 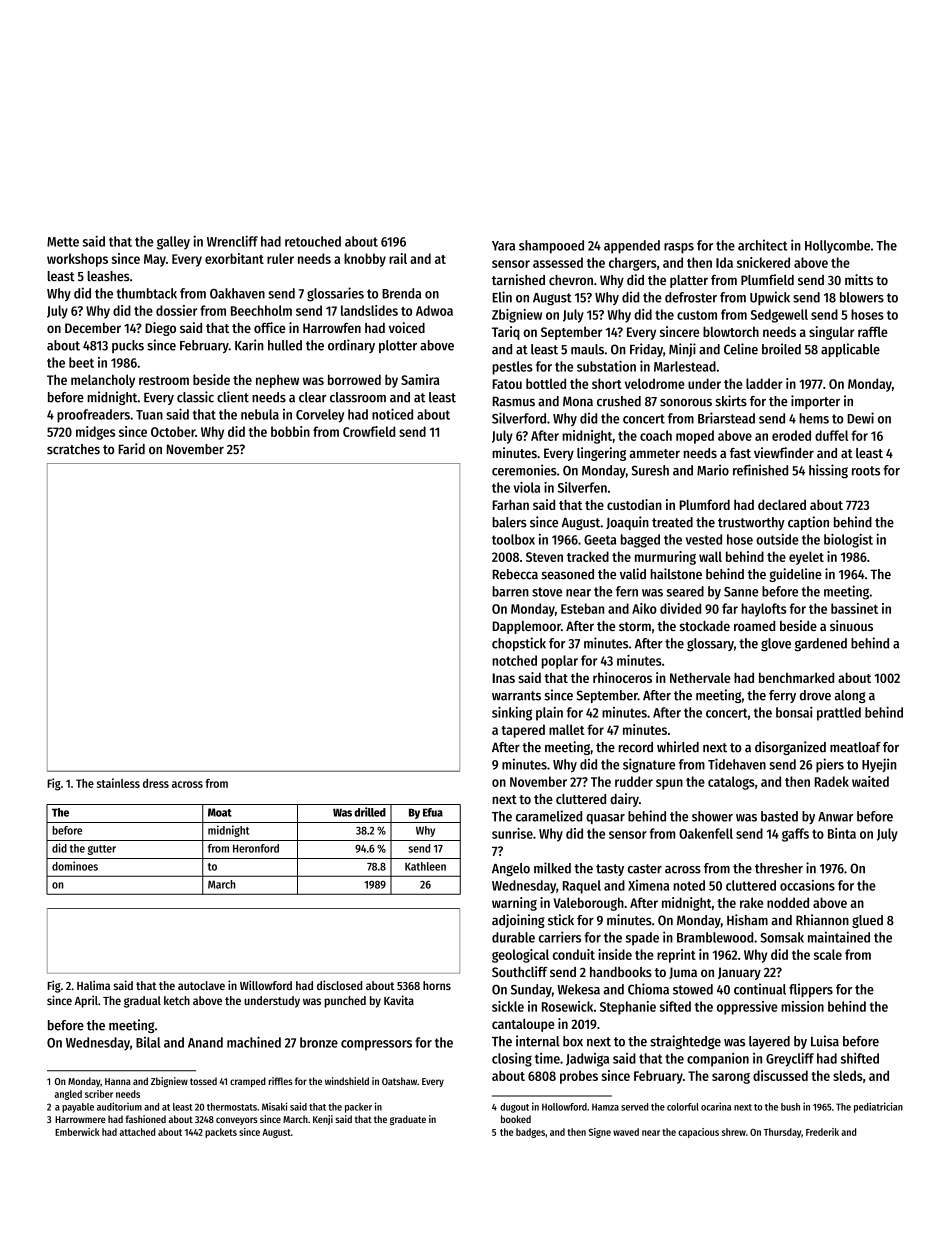 I want to click on capacious, so click(x=698, y=1133).
